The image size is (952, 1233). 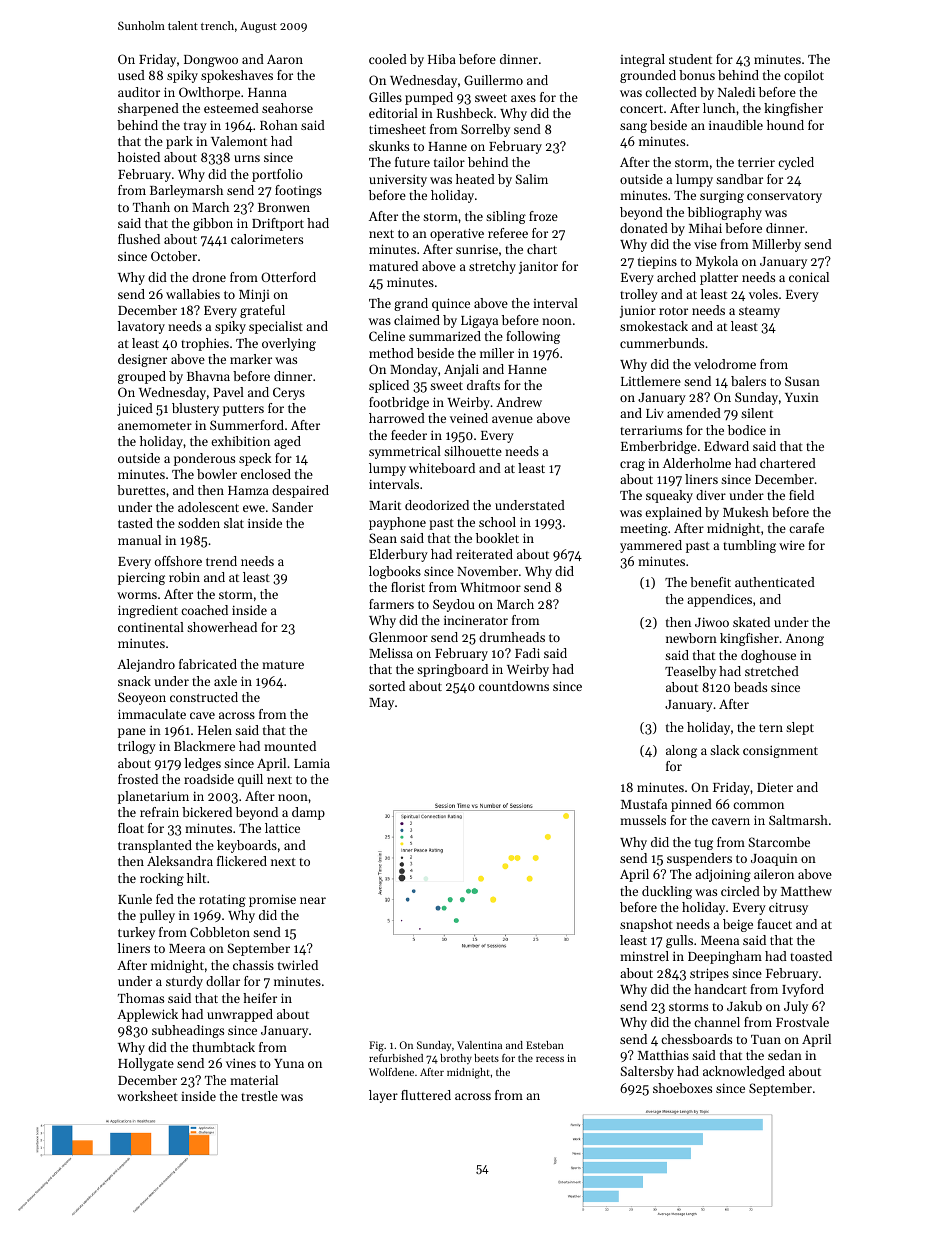 What do you see at coordinates (289, 393) in the image?
I see `Cerys` at bounding box center [289, 393].
